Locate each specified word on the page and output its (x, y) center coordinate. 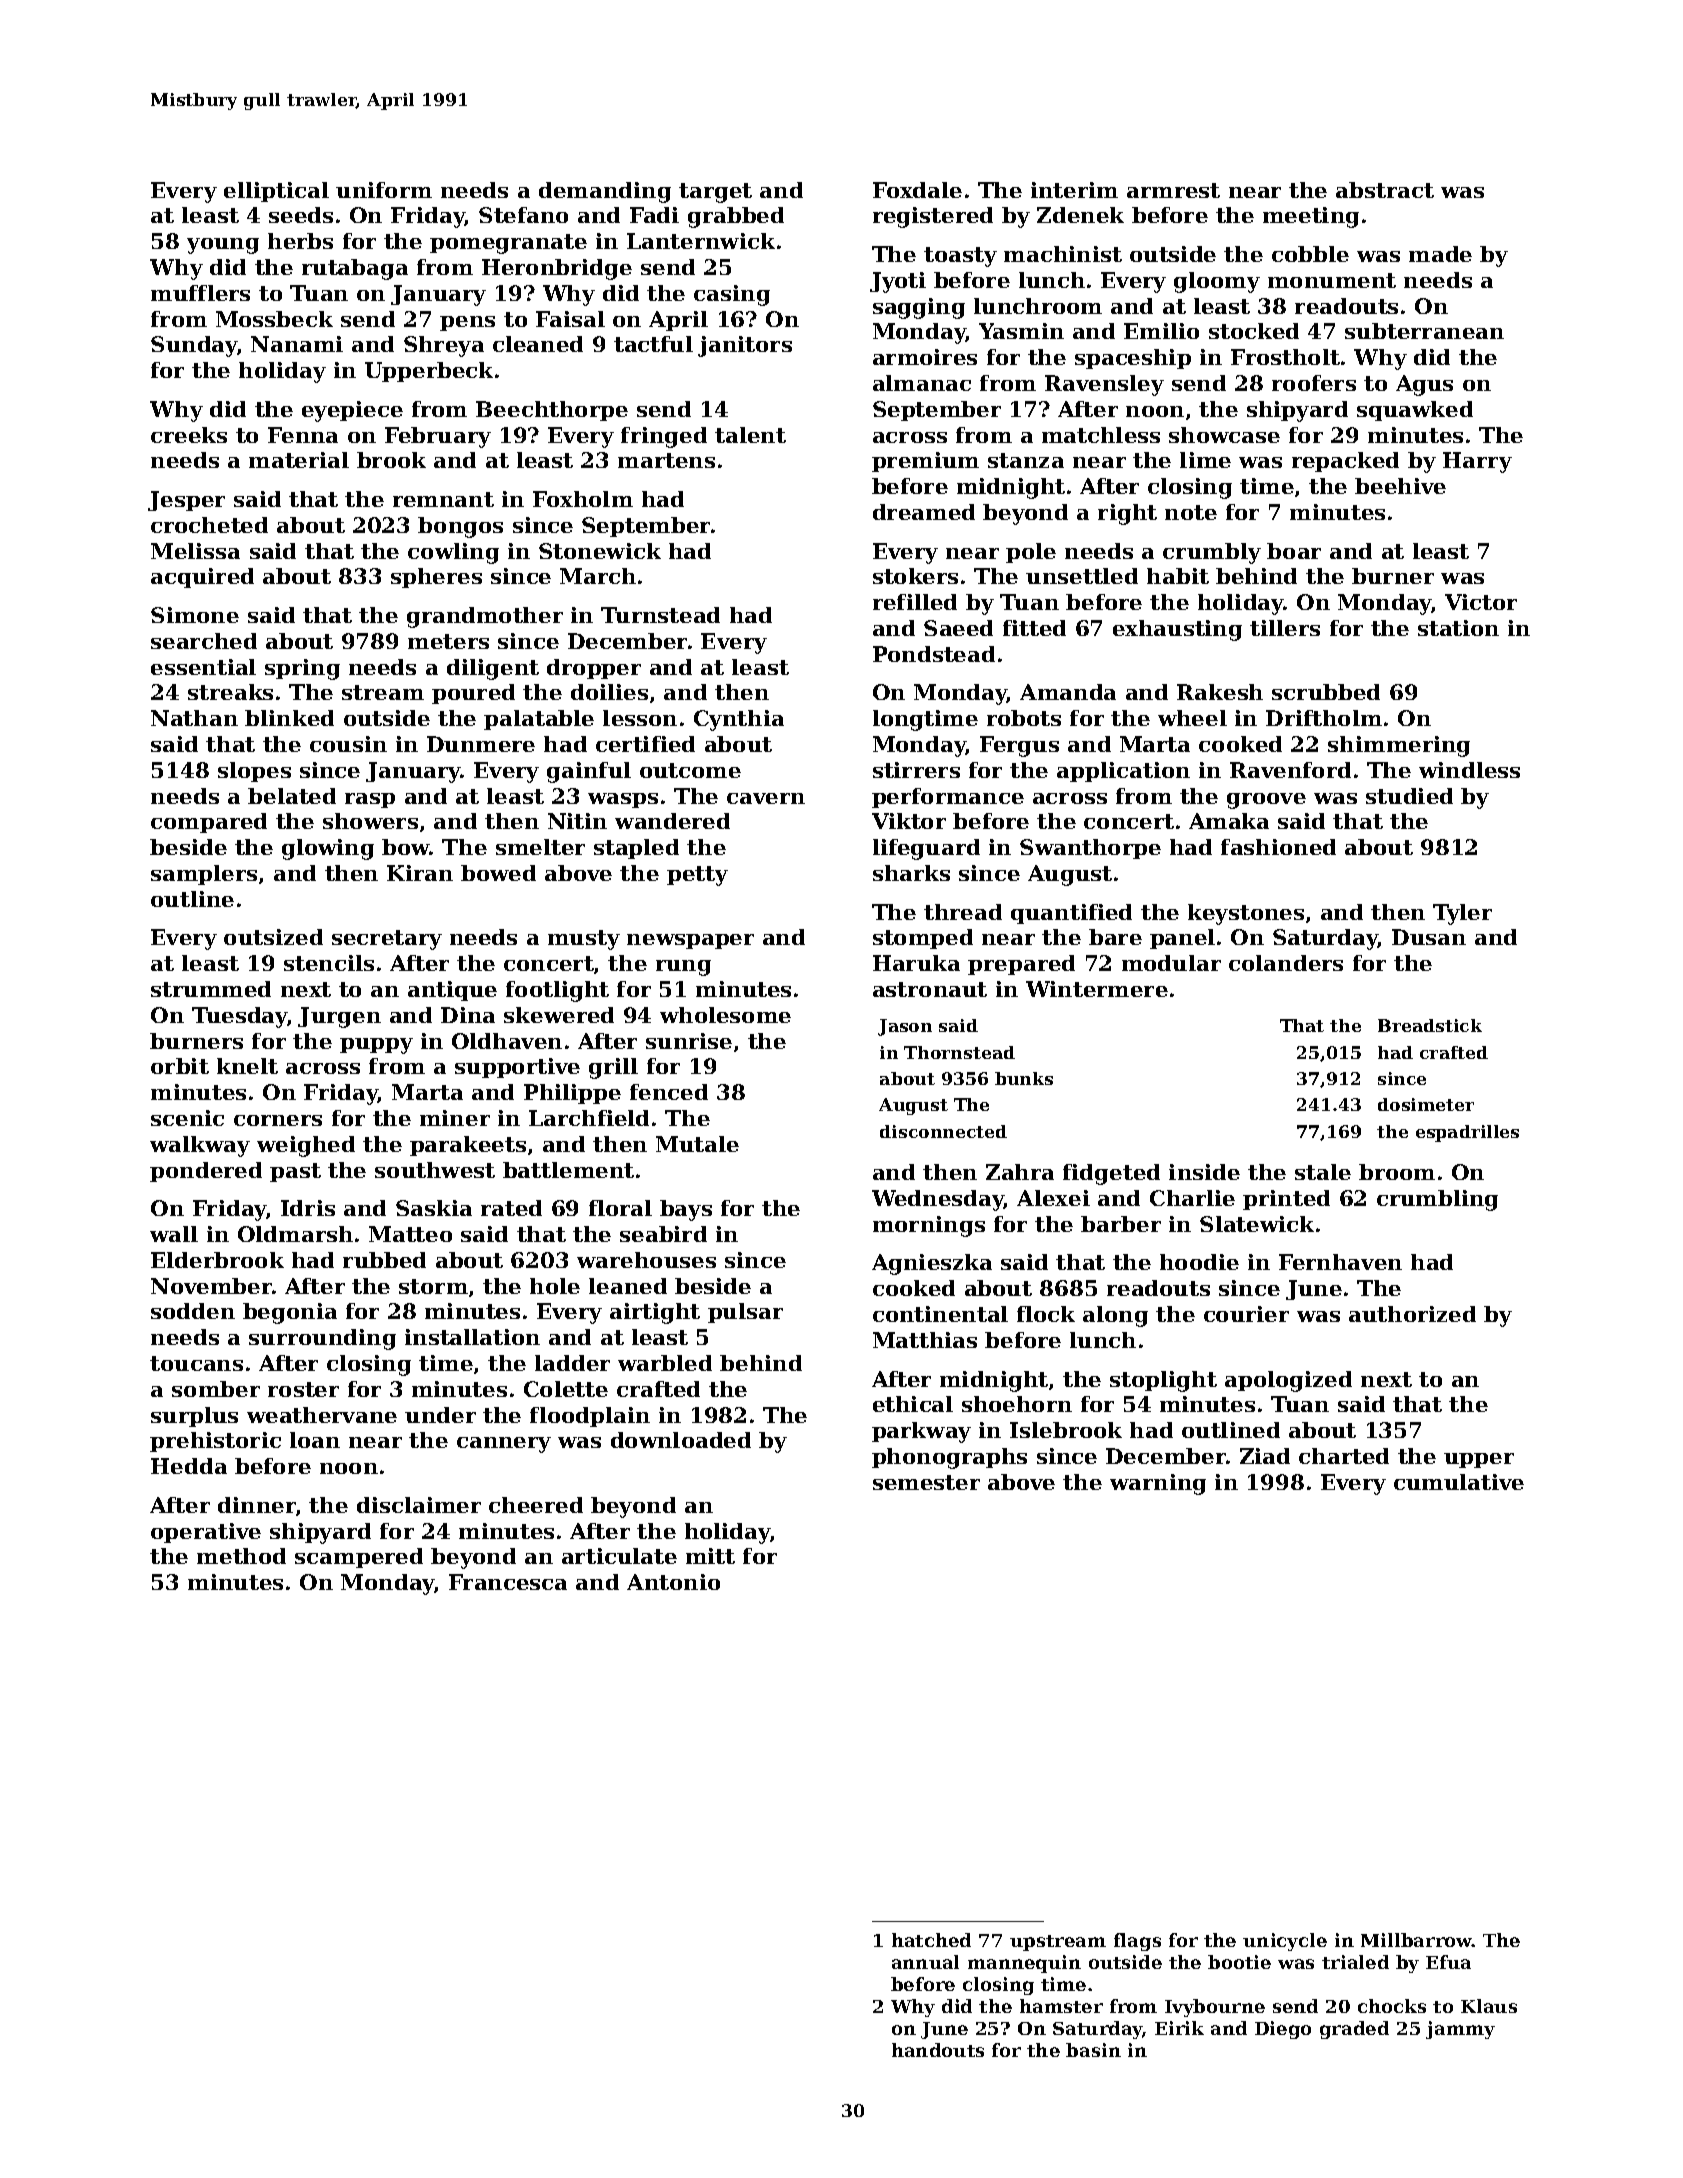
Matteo (410, 1234)
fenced (669, 1092)
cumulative (1459, 1482)
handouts (938, 2050)
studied (1409, 796)
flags (1137, 1942)
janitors (745, 346)
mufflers (200, 293)
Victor (1481, 602)
